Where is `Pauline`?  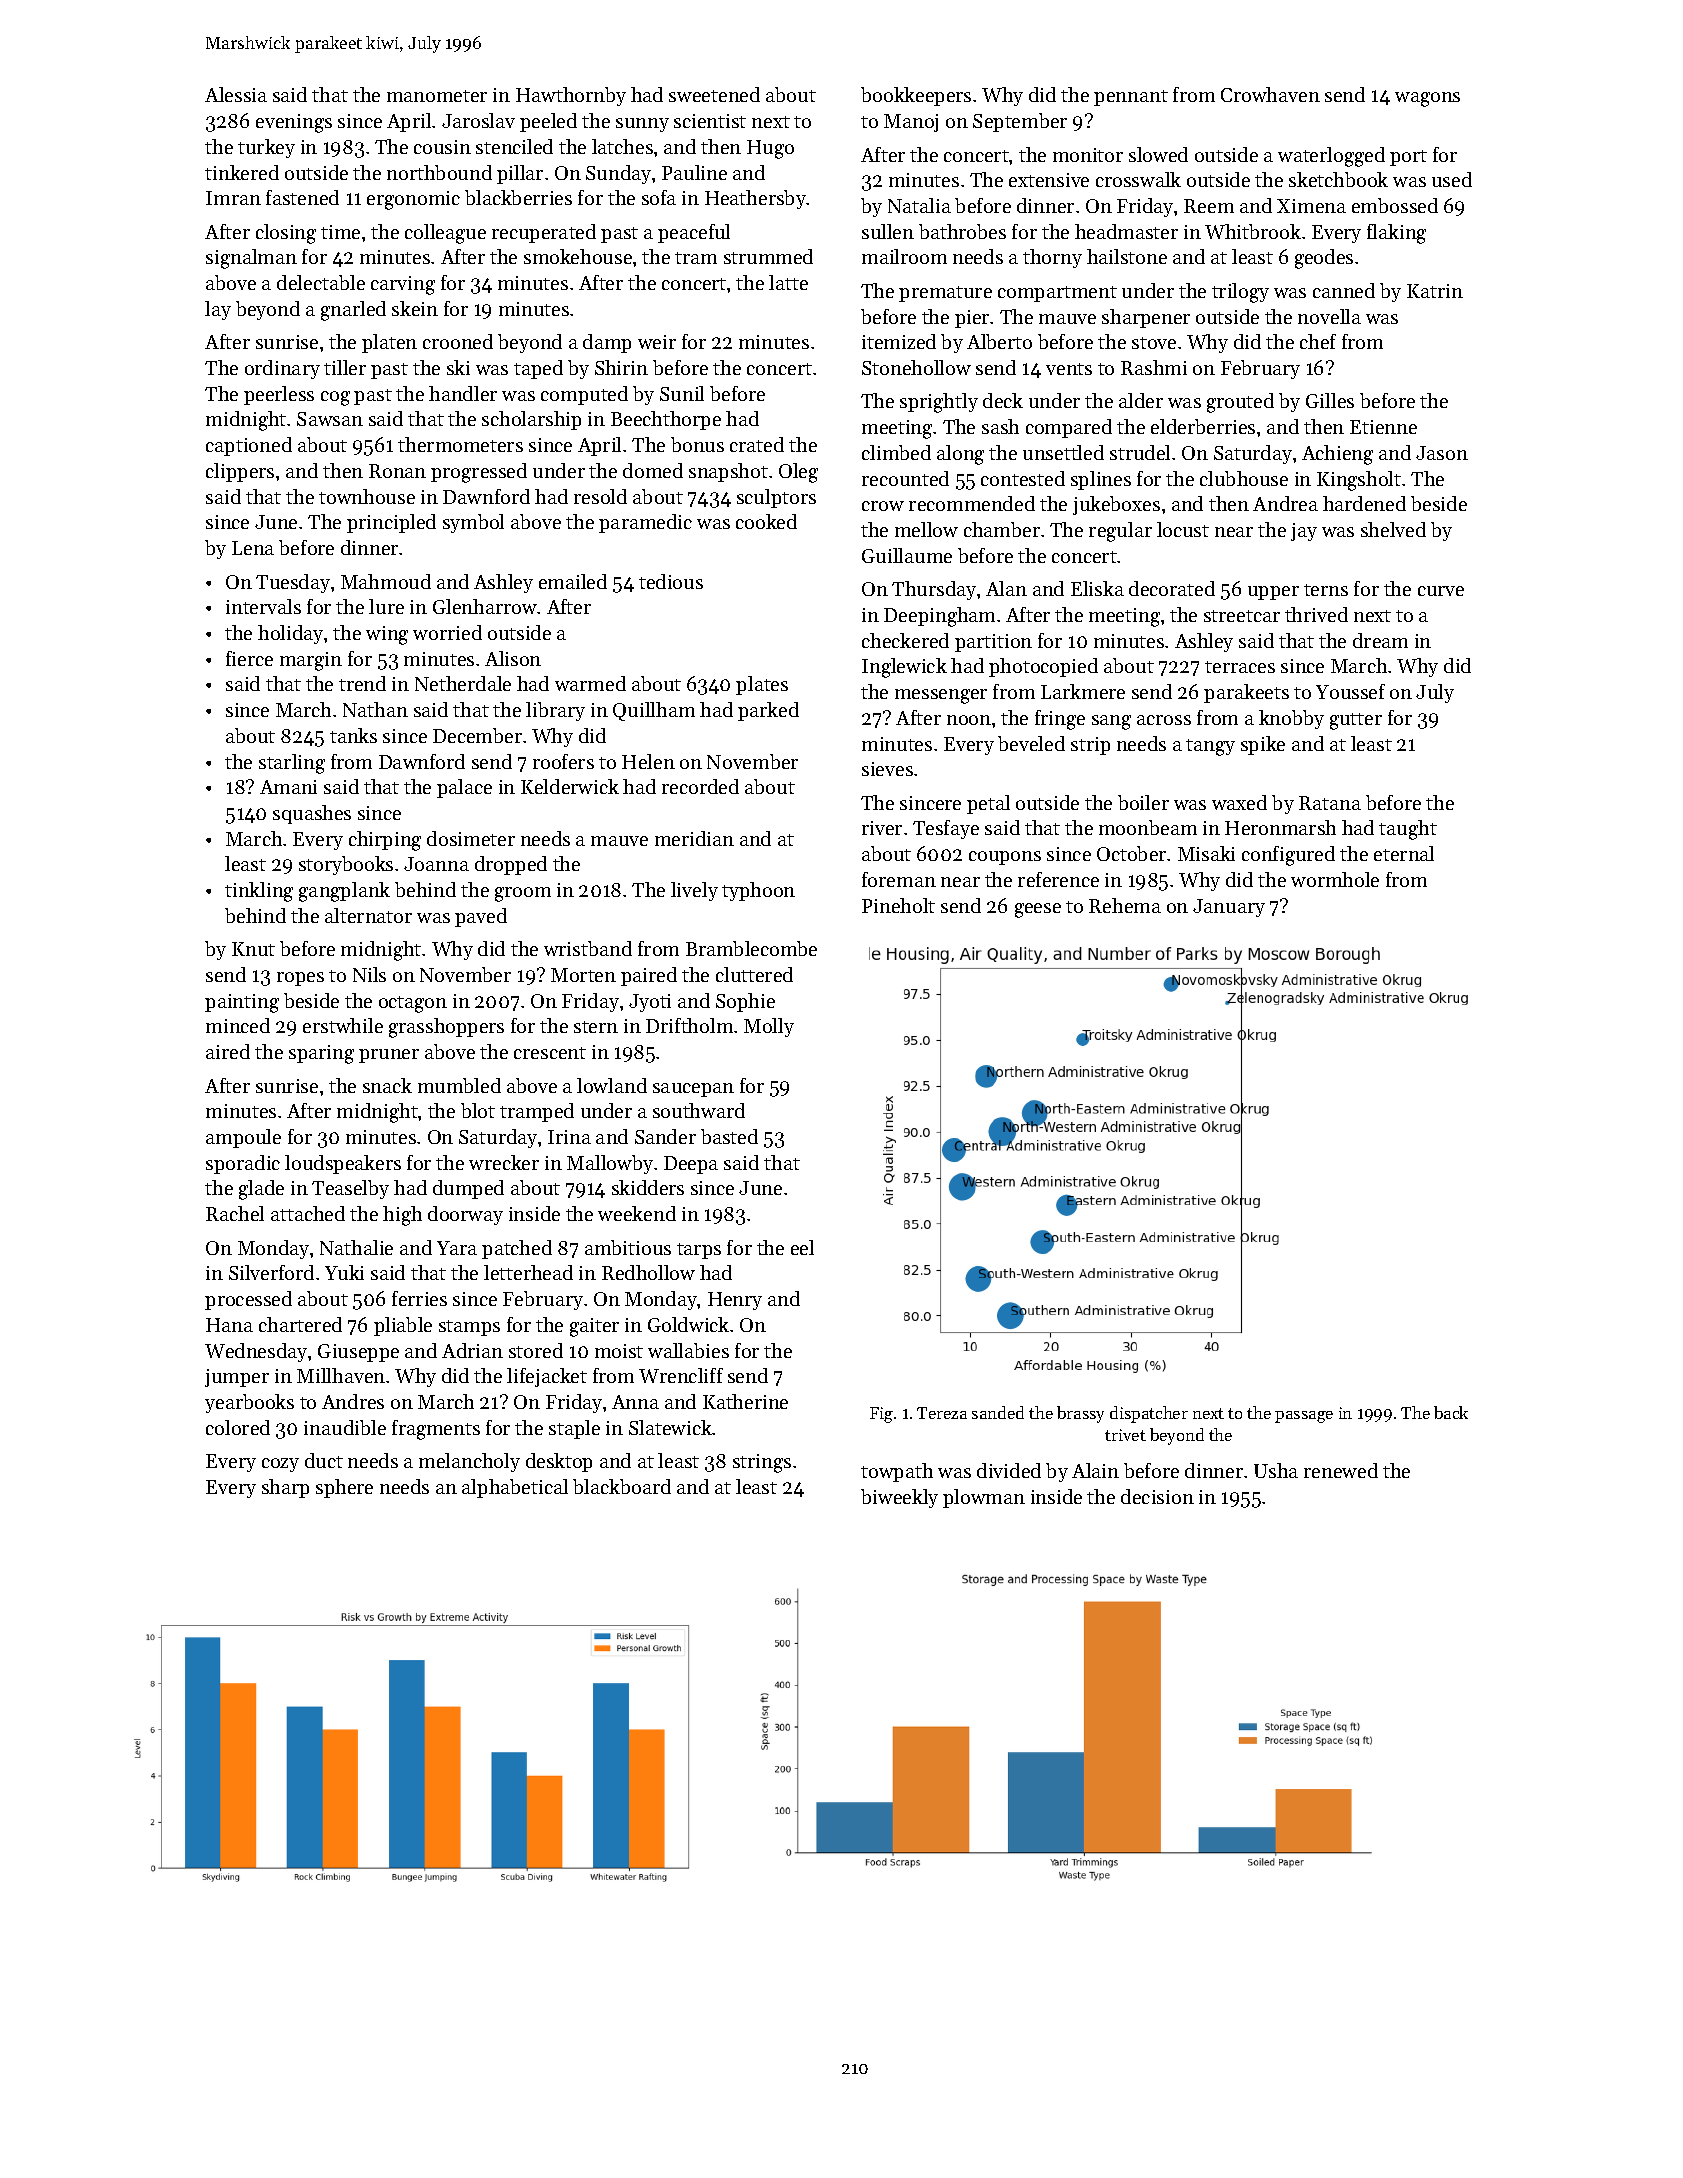 Pauline is located at coordinates (694, 172).
